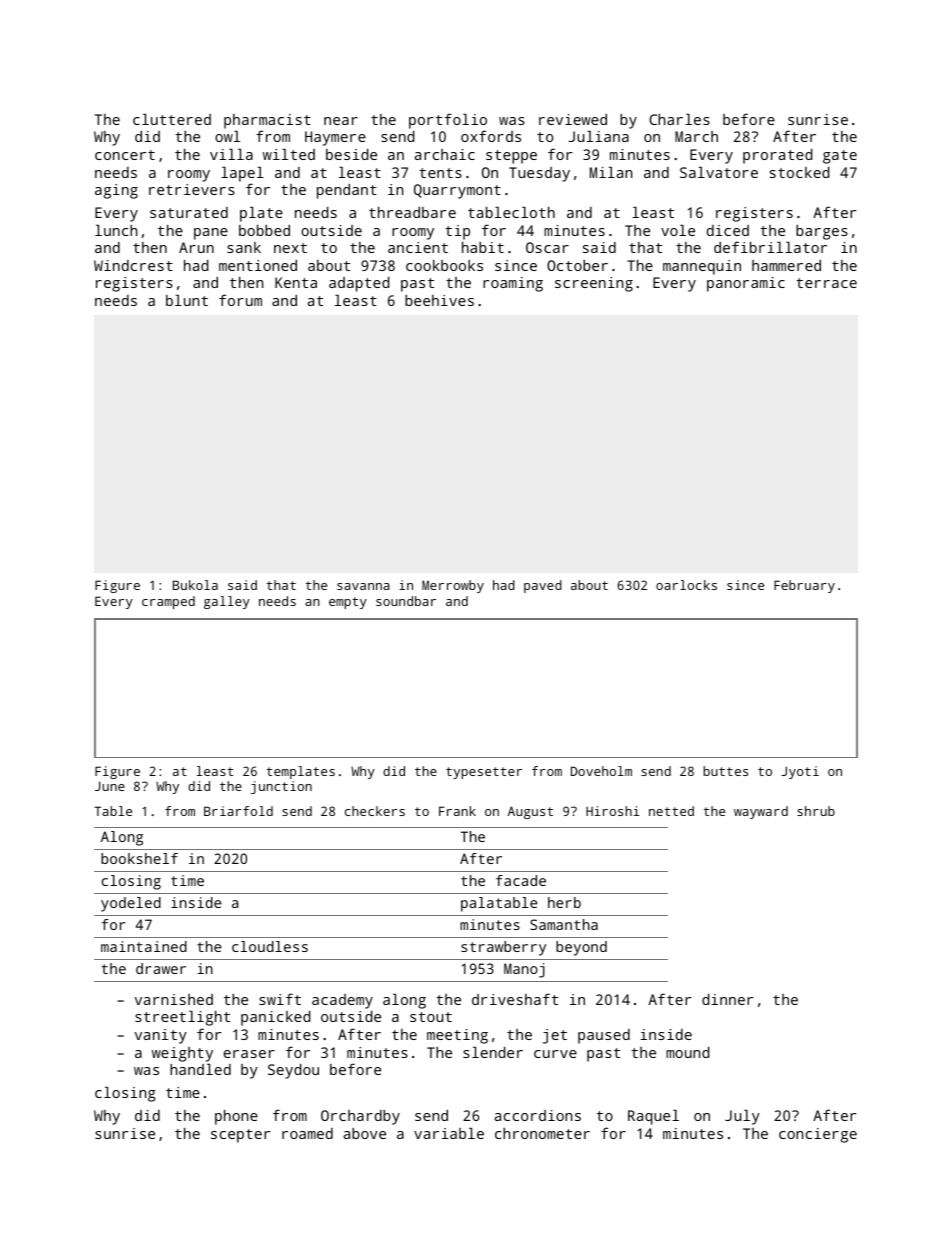 The image size is (952, 1233). What do you see at coordinates (375, 811) in the document?
I see `checkers` at bounding box center [375, 811].
